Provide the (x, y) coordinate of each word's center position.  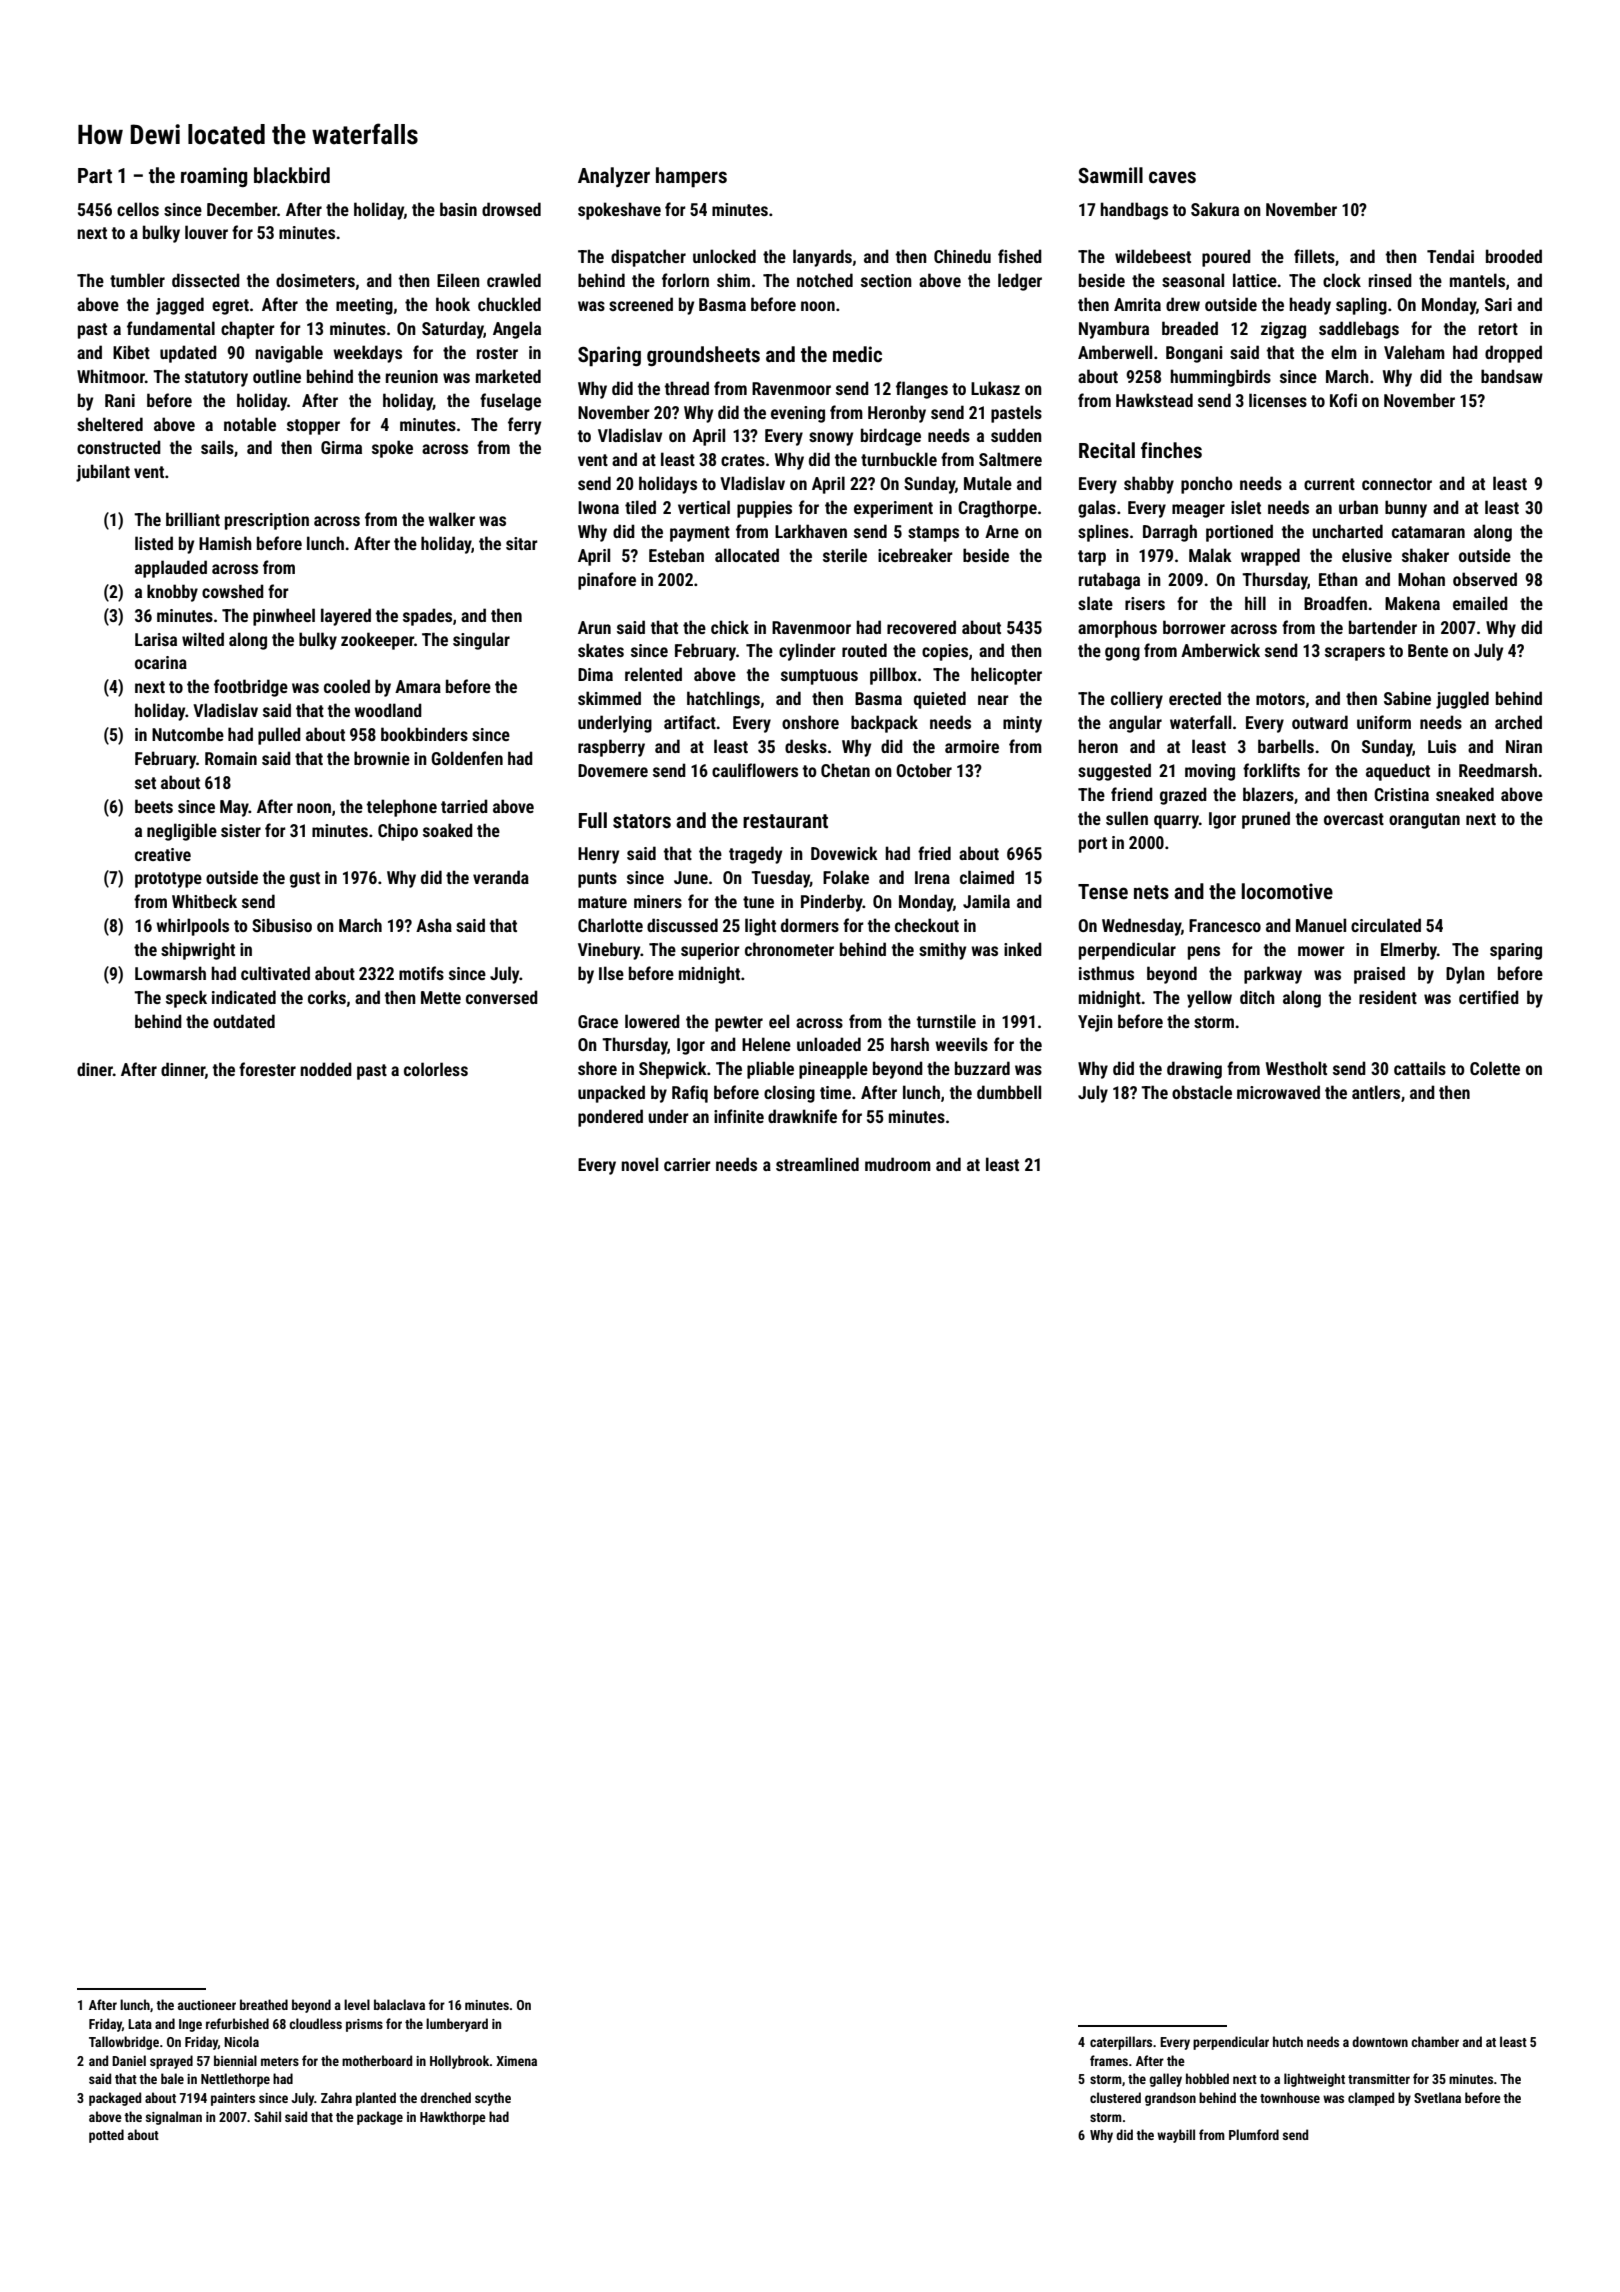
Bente (1428, 650)
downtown (1380, 2041)
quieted (940, 700)
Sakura (1215, 209)
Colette (1495, 1068)
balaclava (399, 2004)
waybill (1176, 2136)
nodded (326, 1069)
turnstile (946, 1021)
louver (206, 232)
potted (106, 2136)
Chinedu (962, 256)
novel (639, 1164)
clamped (1371, 2099)
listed (154, 543)
